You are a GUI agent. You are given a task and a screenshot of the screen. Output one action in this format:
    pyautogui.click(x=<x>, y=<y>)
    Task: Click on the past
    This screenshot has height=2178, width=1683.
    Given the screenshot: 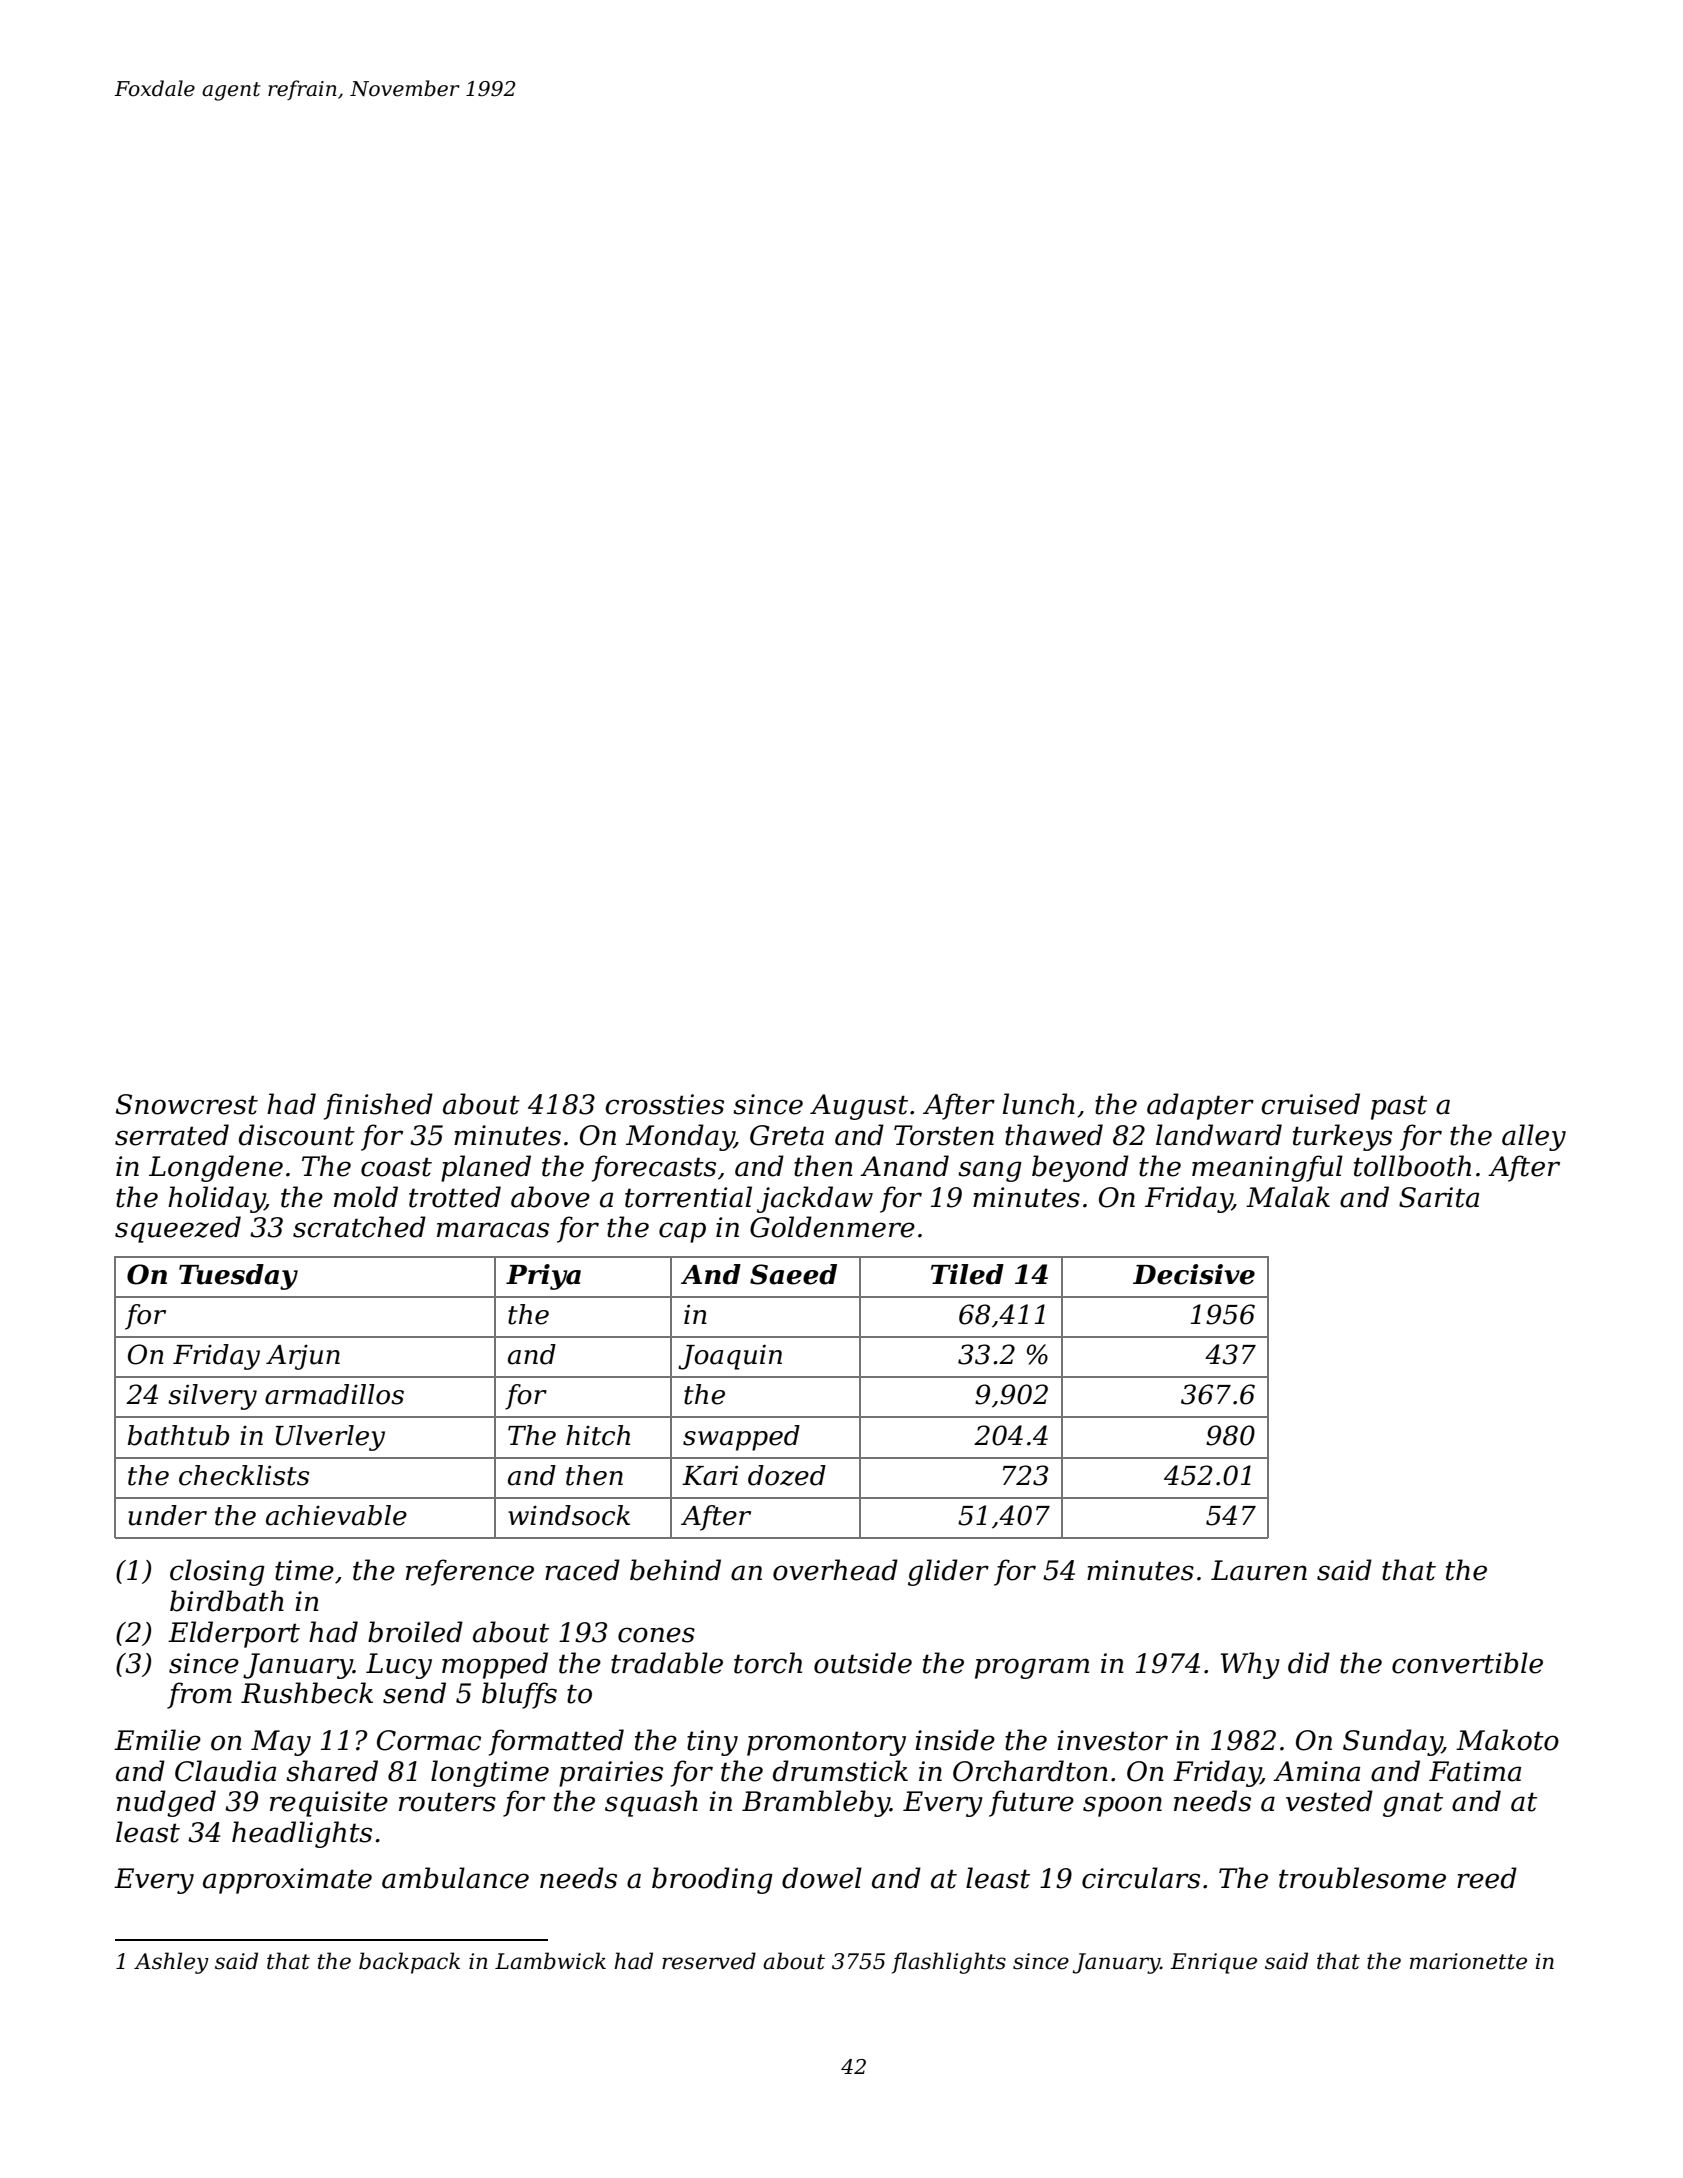 What is the action you would take?
    pyautogui.click(x=1399, y=1107)
